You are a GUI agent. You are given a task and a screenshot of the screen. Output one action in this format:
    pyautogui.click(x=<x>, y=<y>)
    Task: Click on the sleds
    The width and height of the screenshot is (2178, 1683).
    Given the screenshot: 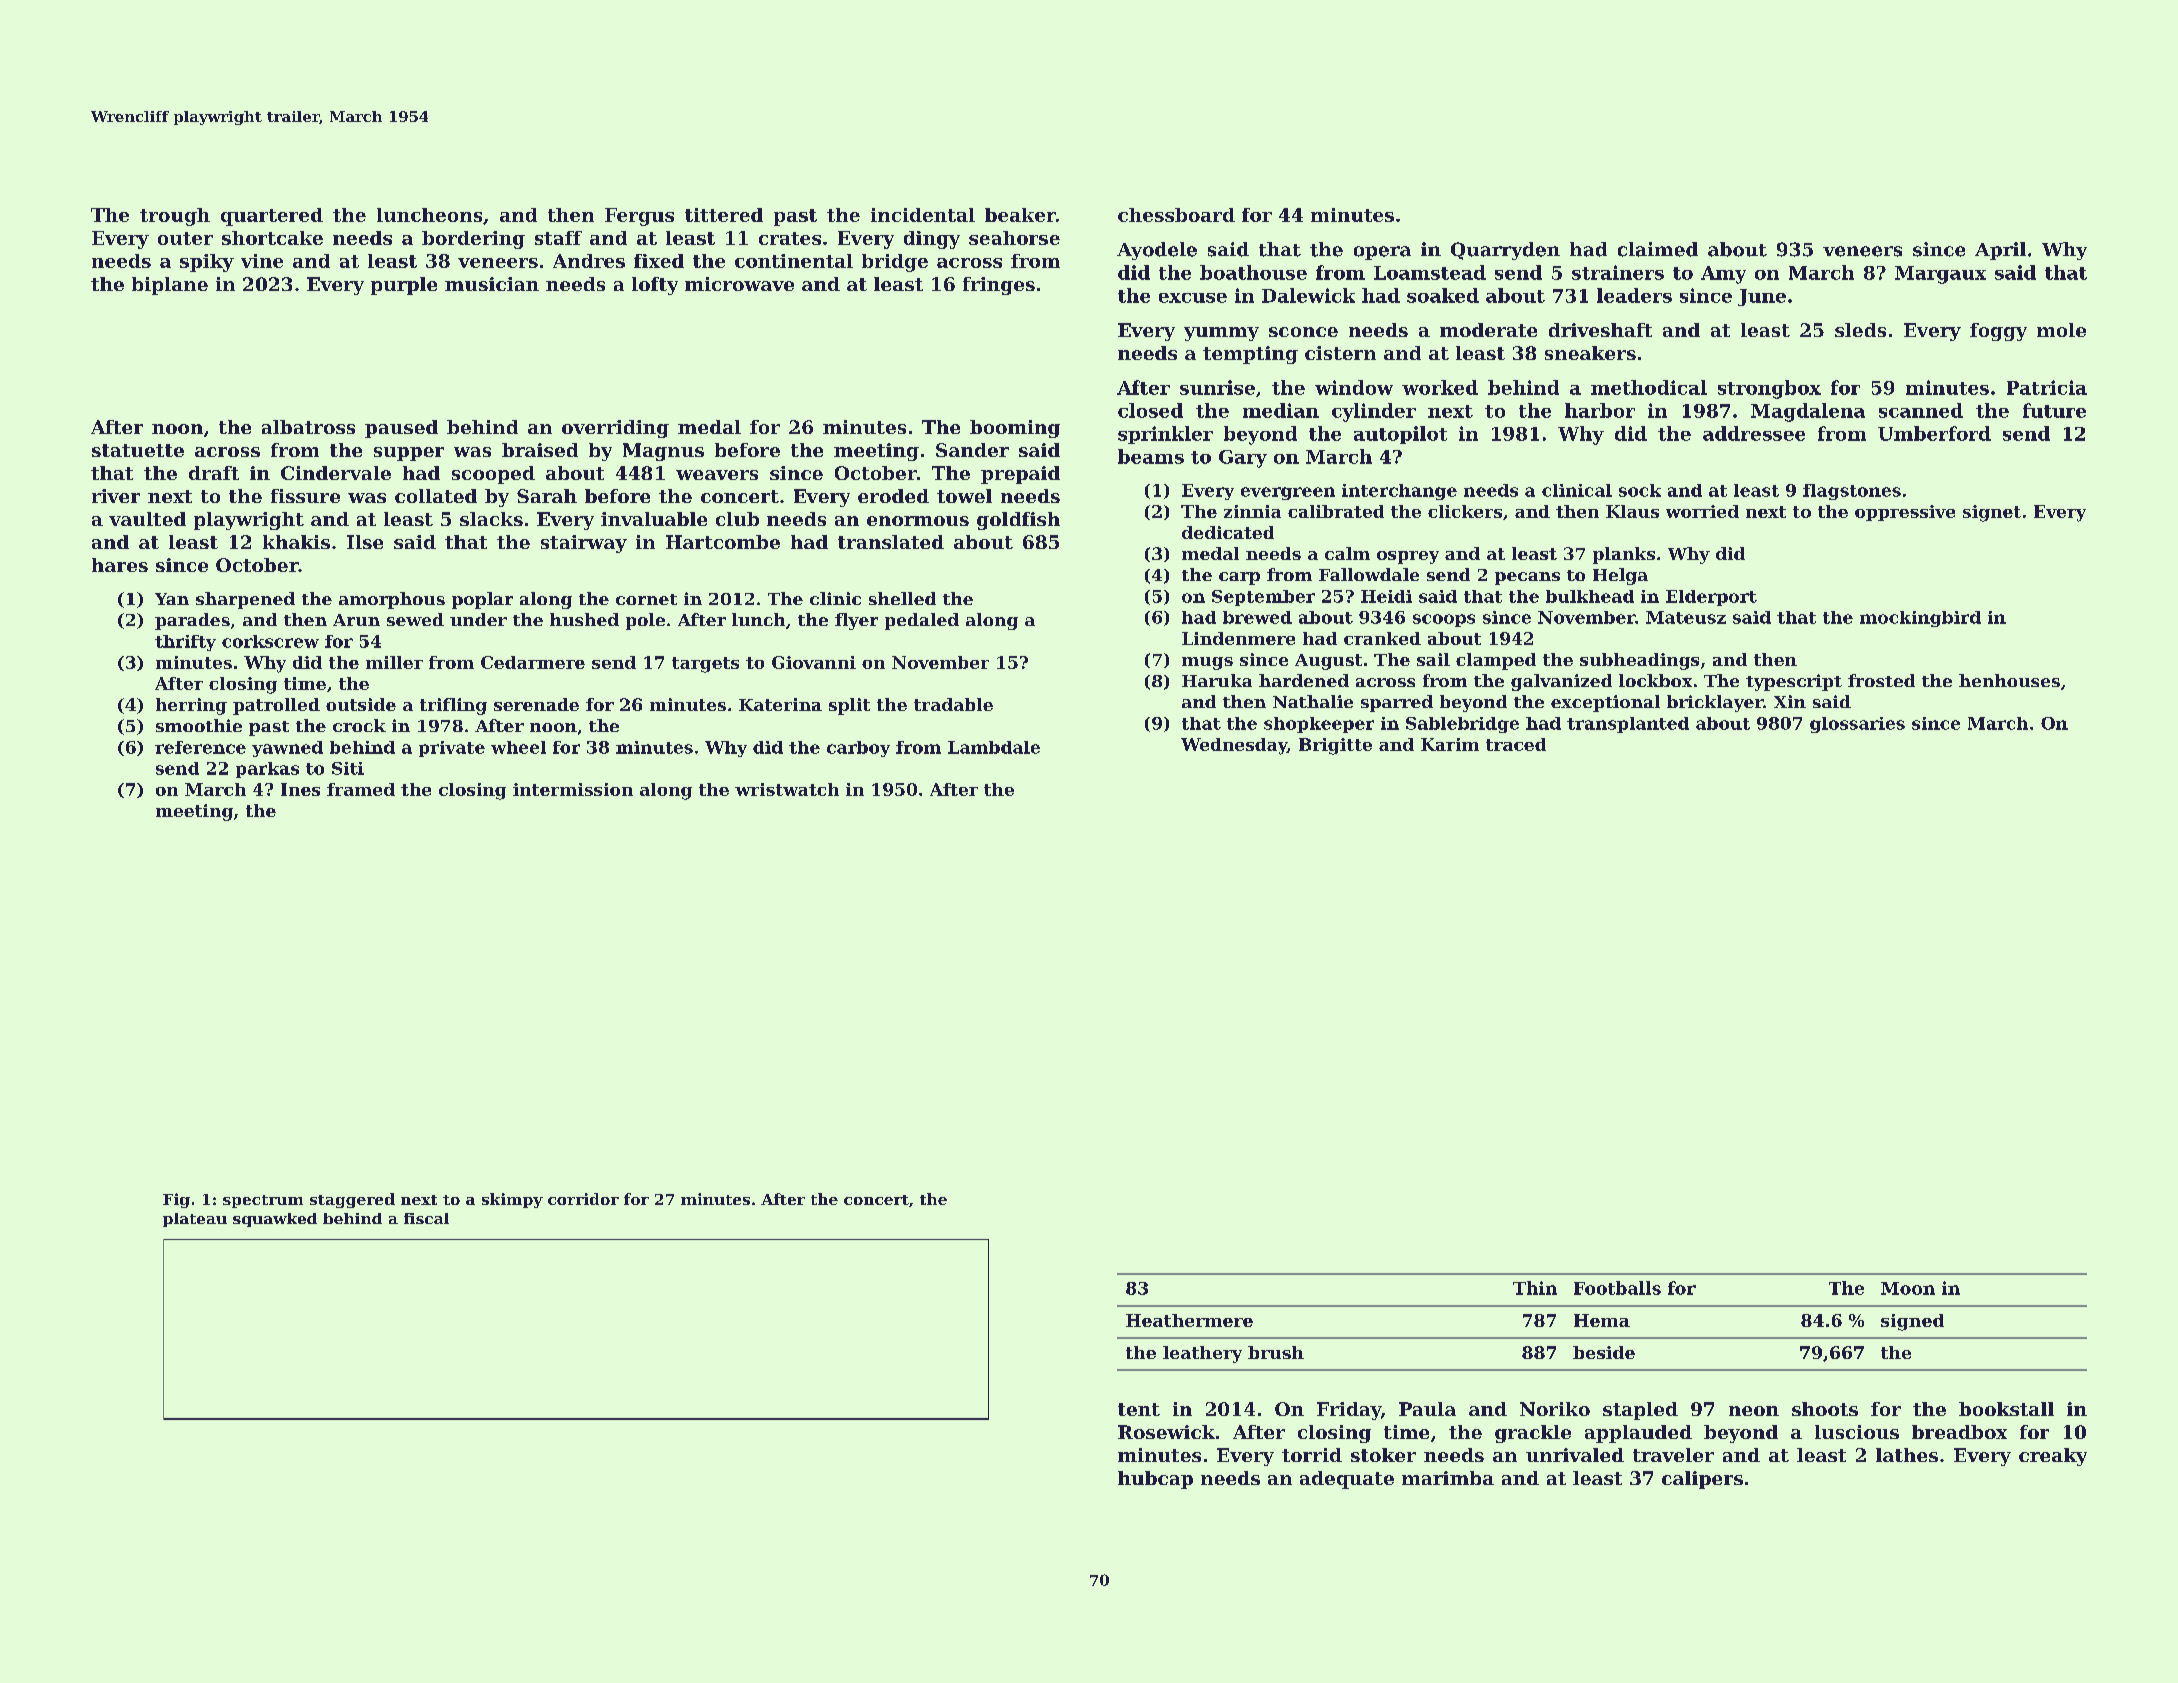 What is the action you would take?
    pyautogui.click(x=1860, y=330)
